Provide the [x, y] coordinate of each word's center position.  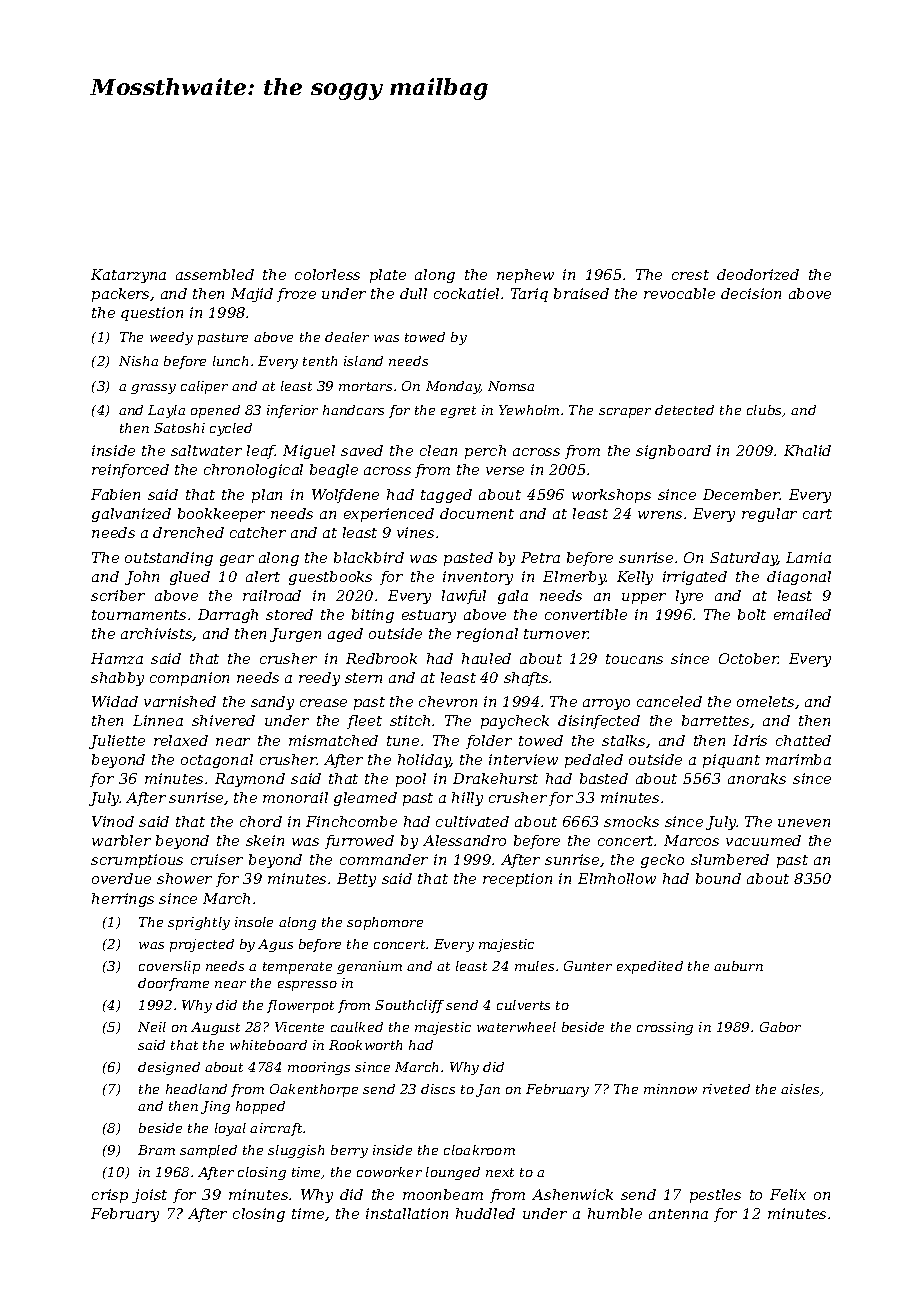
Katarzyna [128, 276]
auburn [738, 966]
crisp [110, 1196]
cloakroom [479, 1150]
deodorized [758, 274]
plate [388, 276]
